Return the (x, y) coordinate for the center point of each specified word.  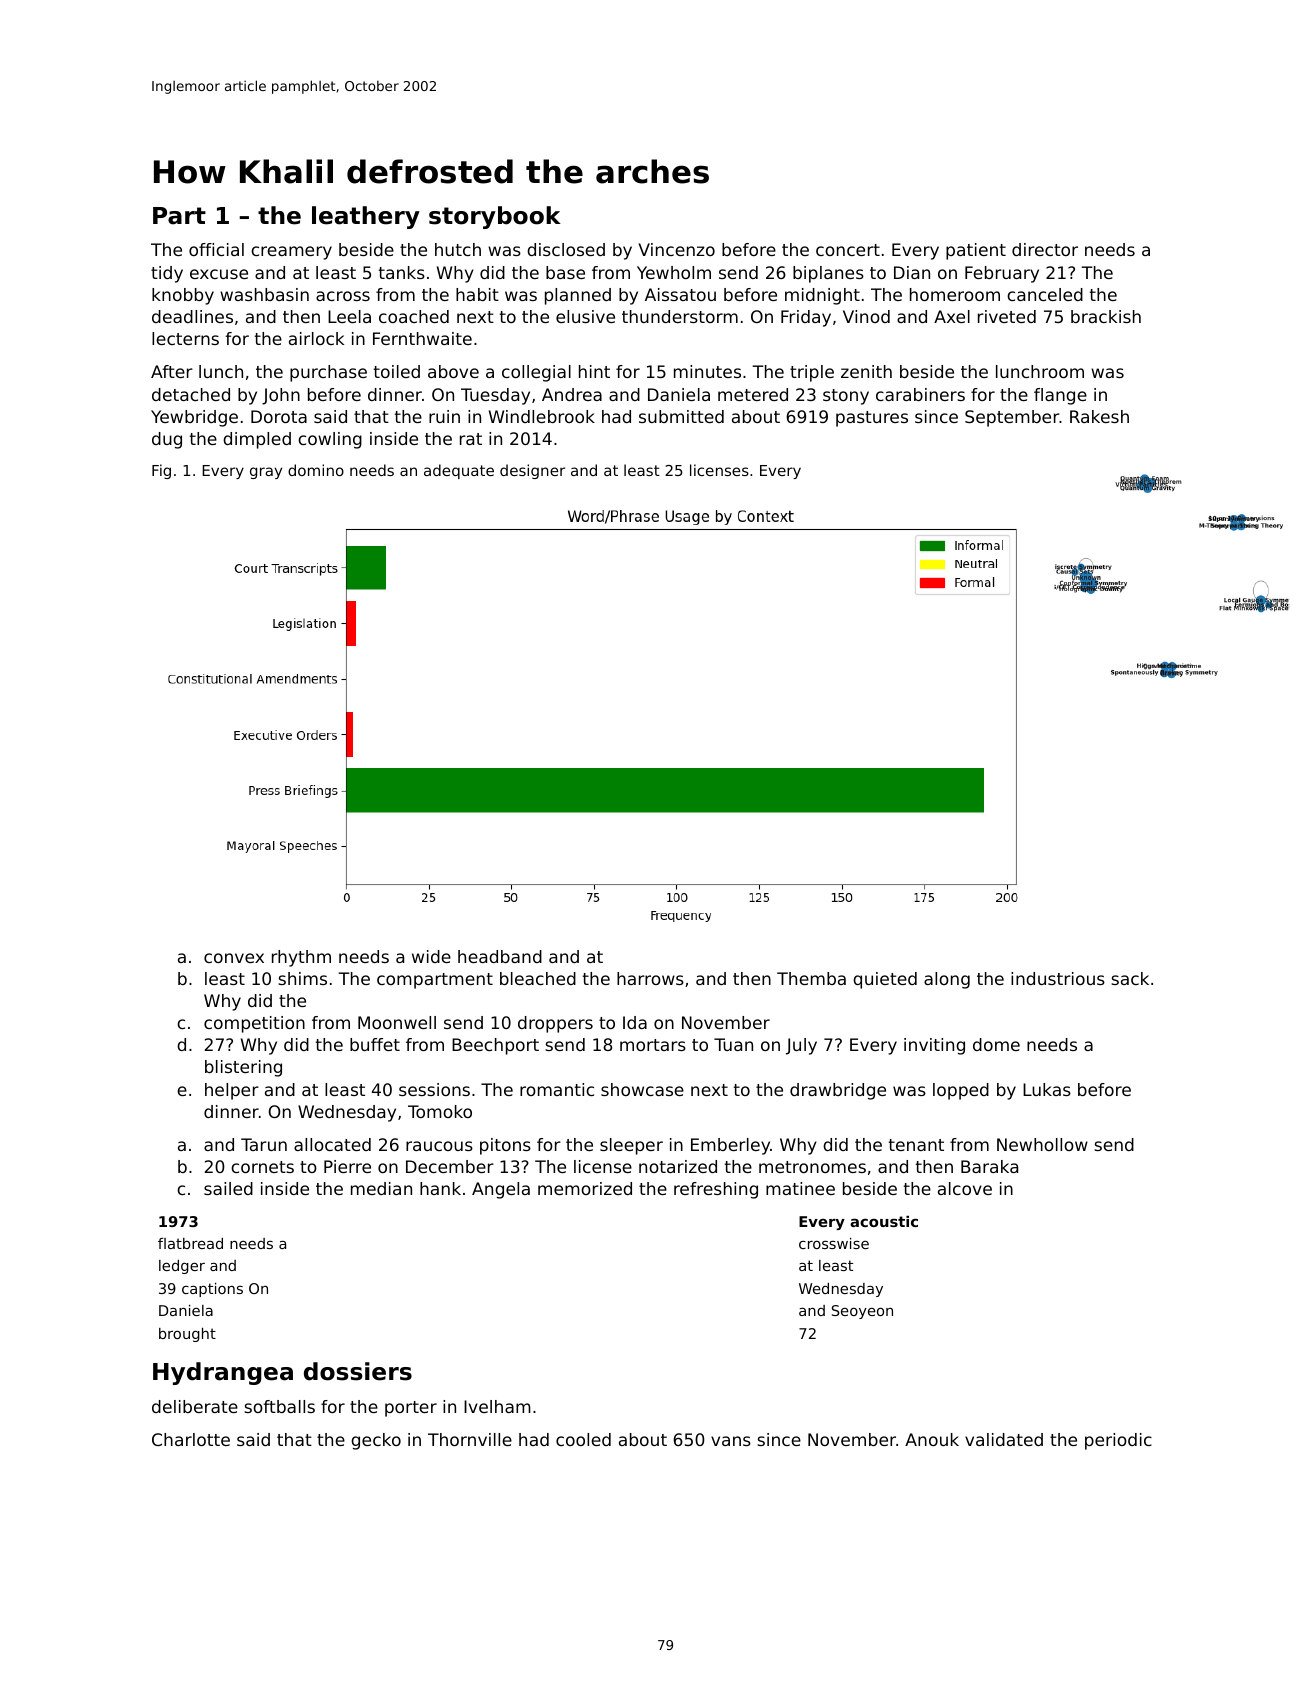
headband (500, 956)
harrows (650, 978)
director (1045, 249)
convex (234, 958)
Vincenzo (676, 249)
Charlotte (191, 1439)
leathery (366, 217)
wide (431, 956)
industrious (1058, 978)
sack (1130, 978)
